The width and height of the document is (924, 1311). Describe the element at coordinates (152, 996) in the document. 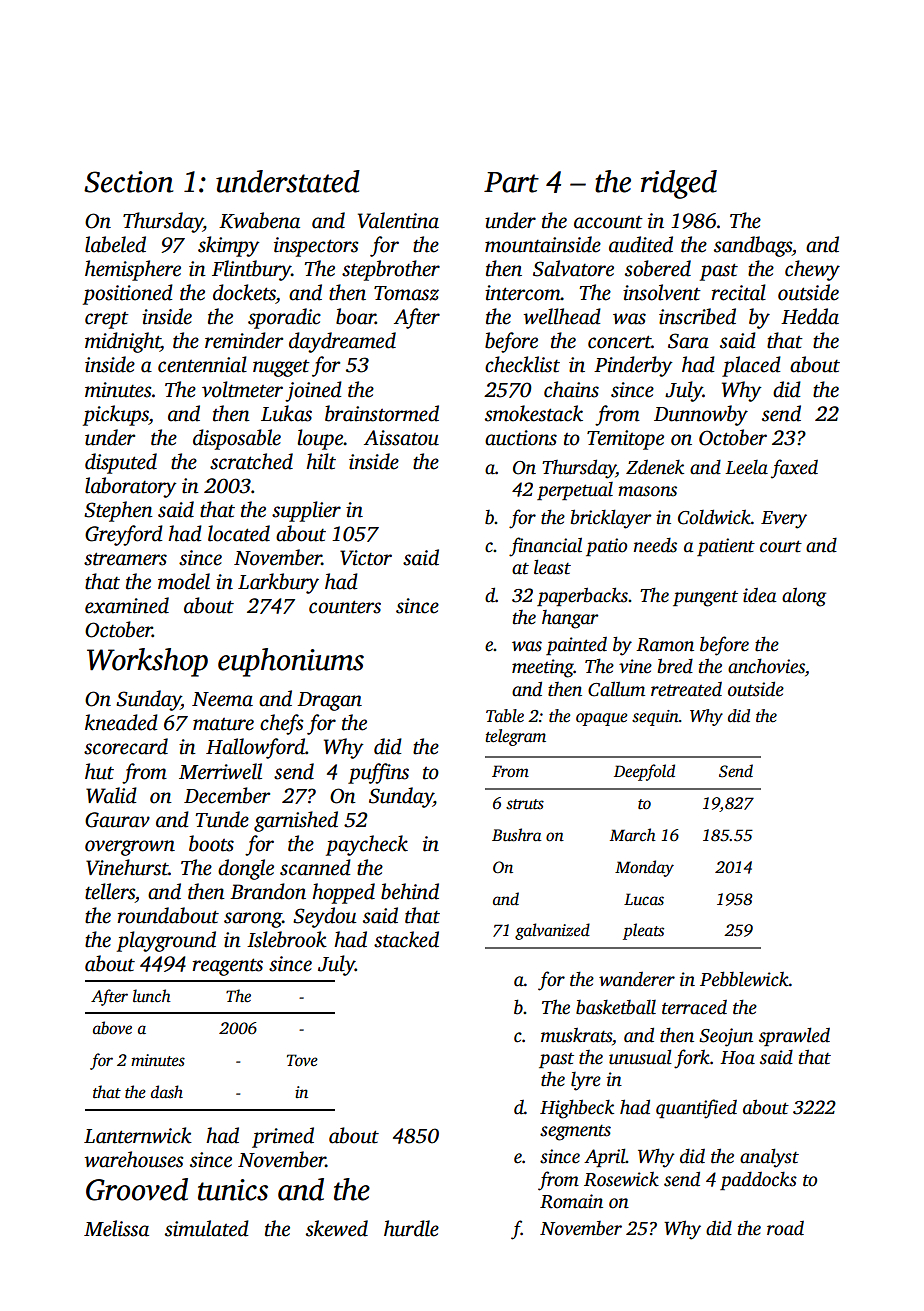

I see `lunch` at that location.
